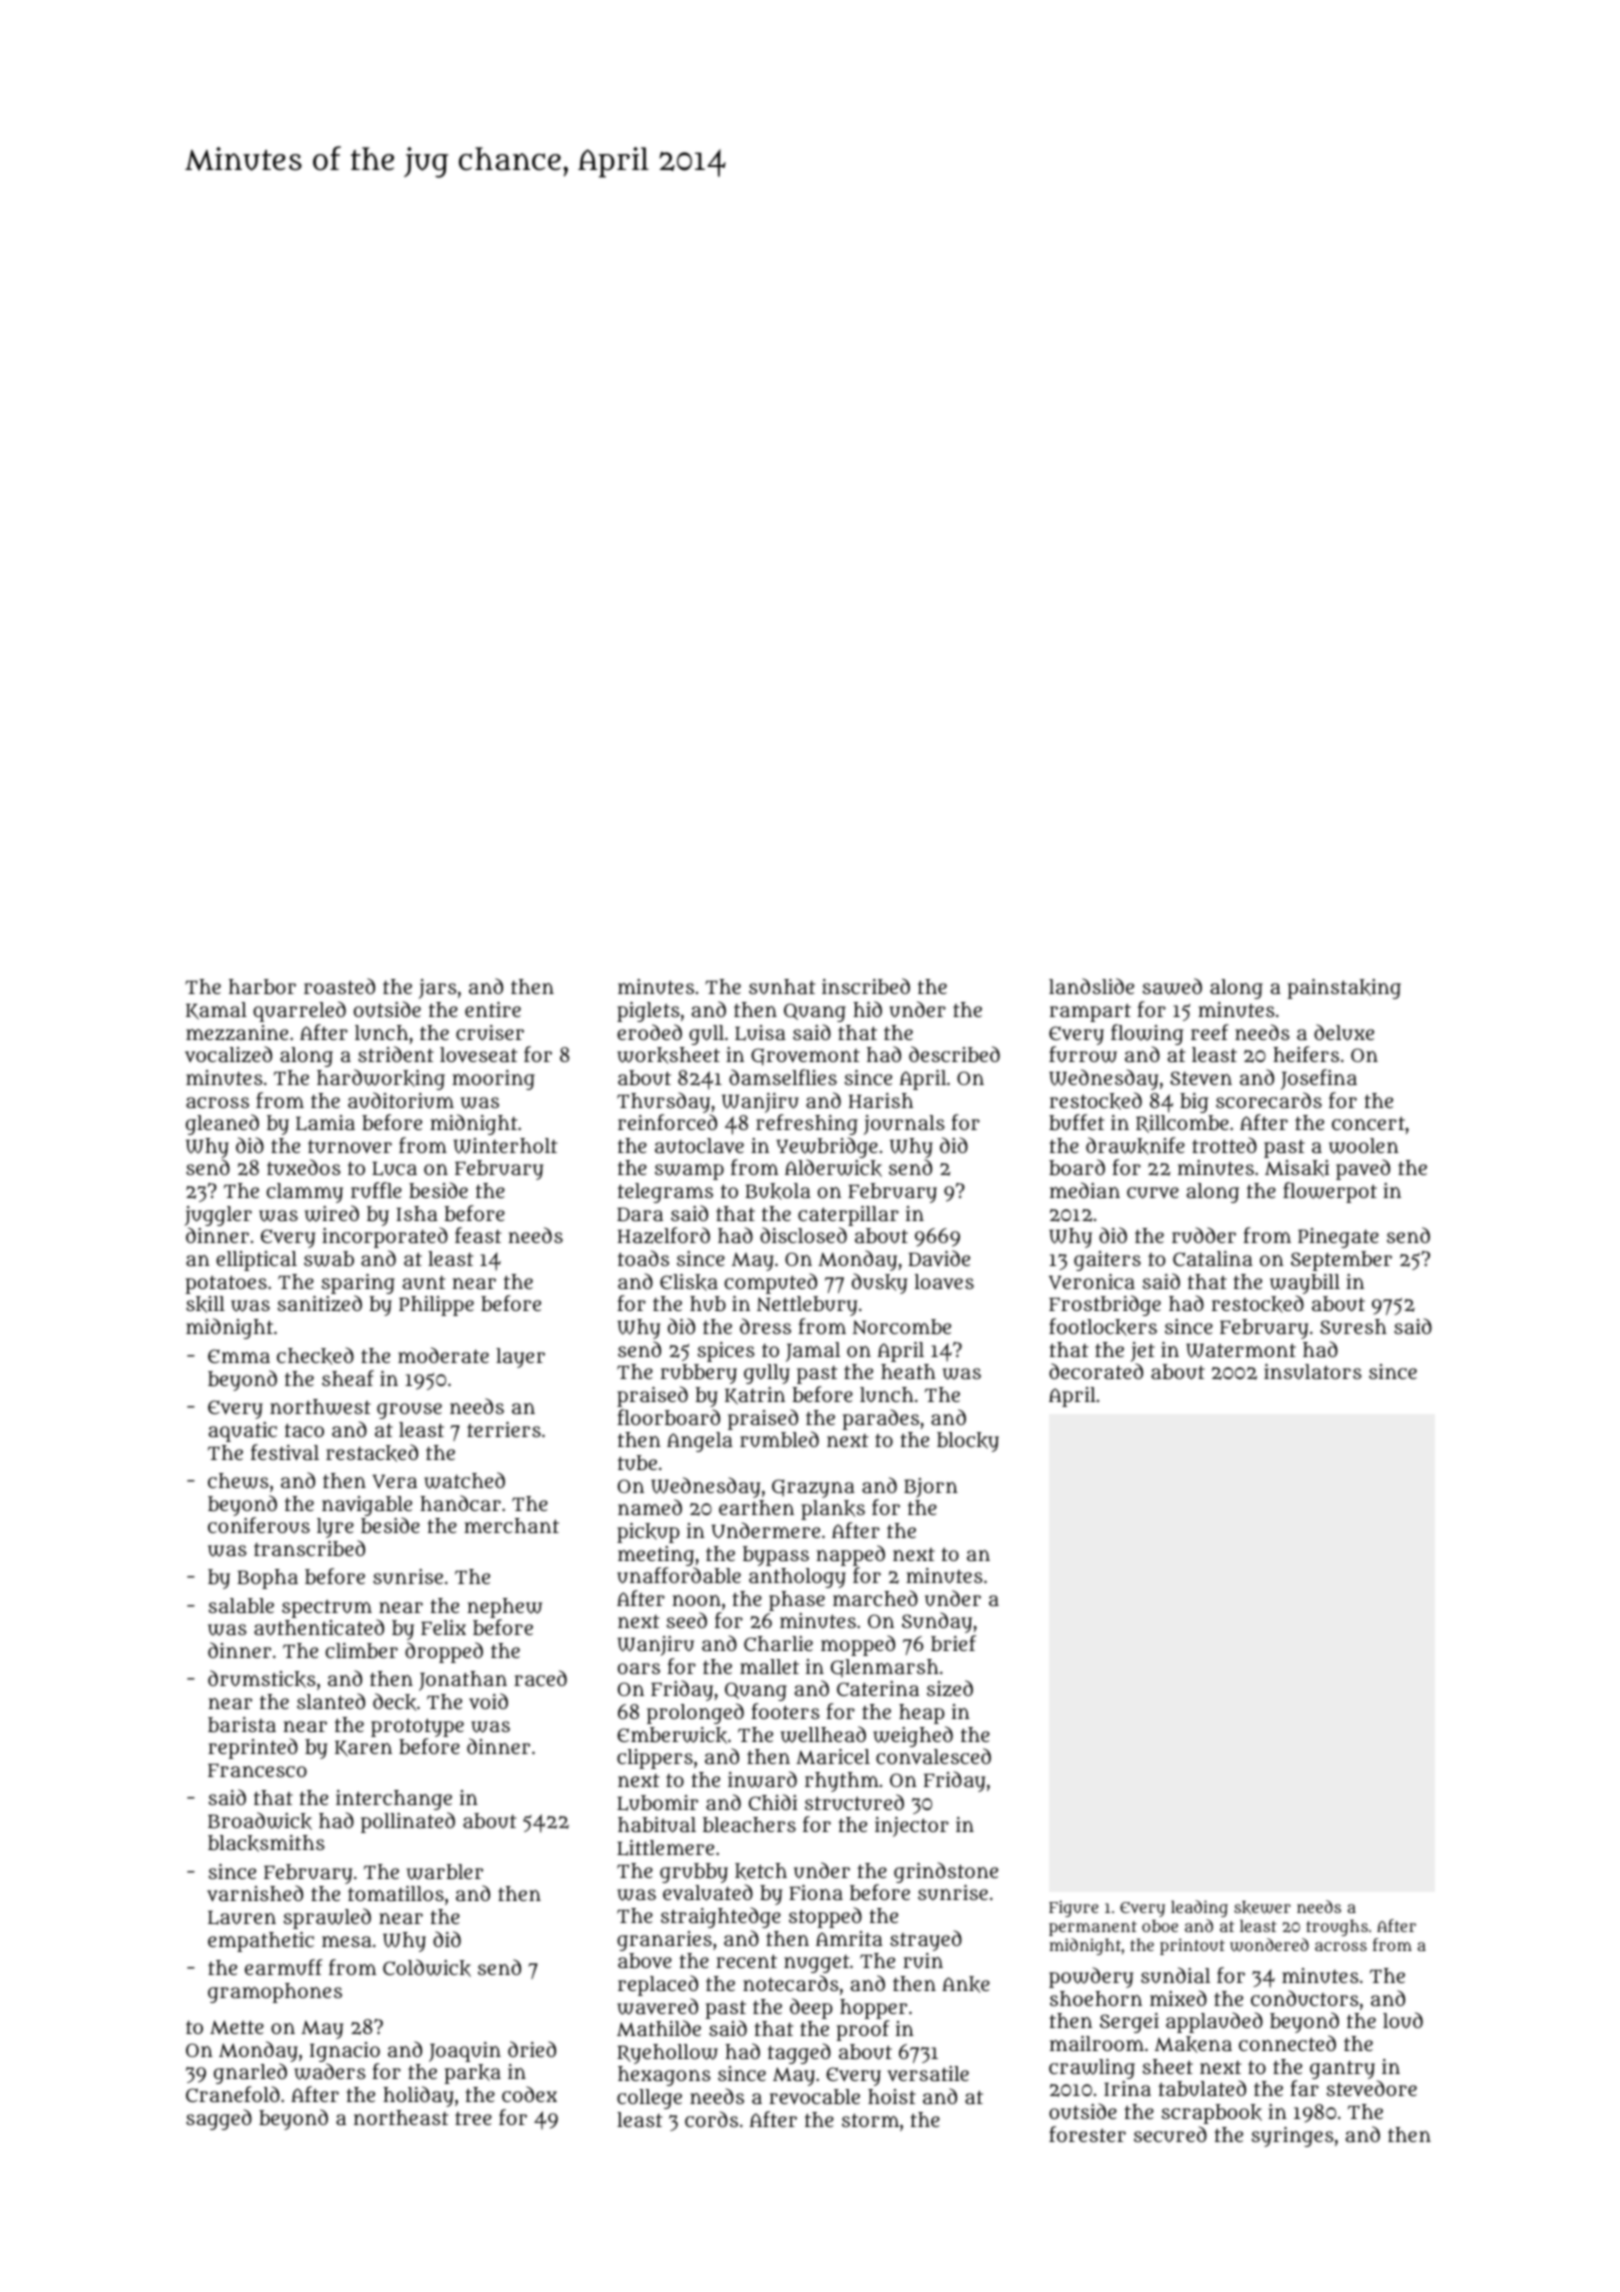 The height and width of the screenshot is (2292, 1620). What do you see at coordinates (885, 1668) in the screenshot?
I see `Glenmarsh` at bounding box center [885, 1668].
